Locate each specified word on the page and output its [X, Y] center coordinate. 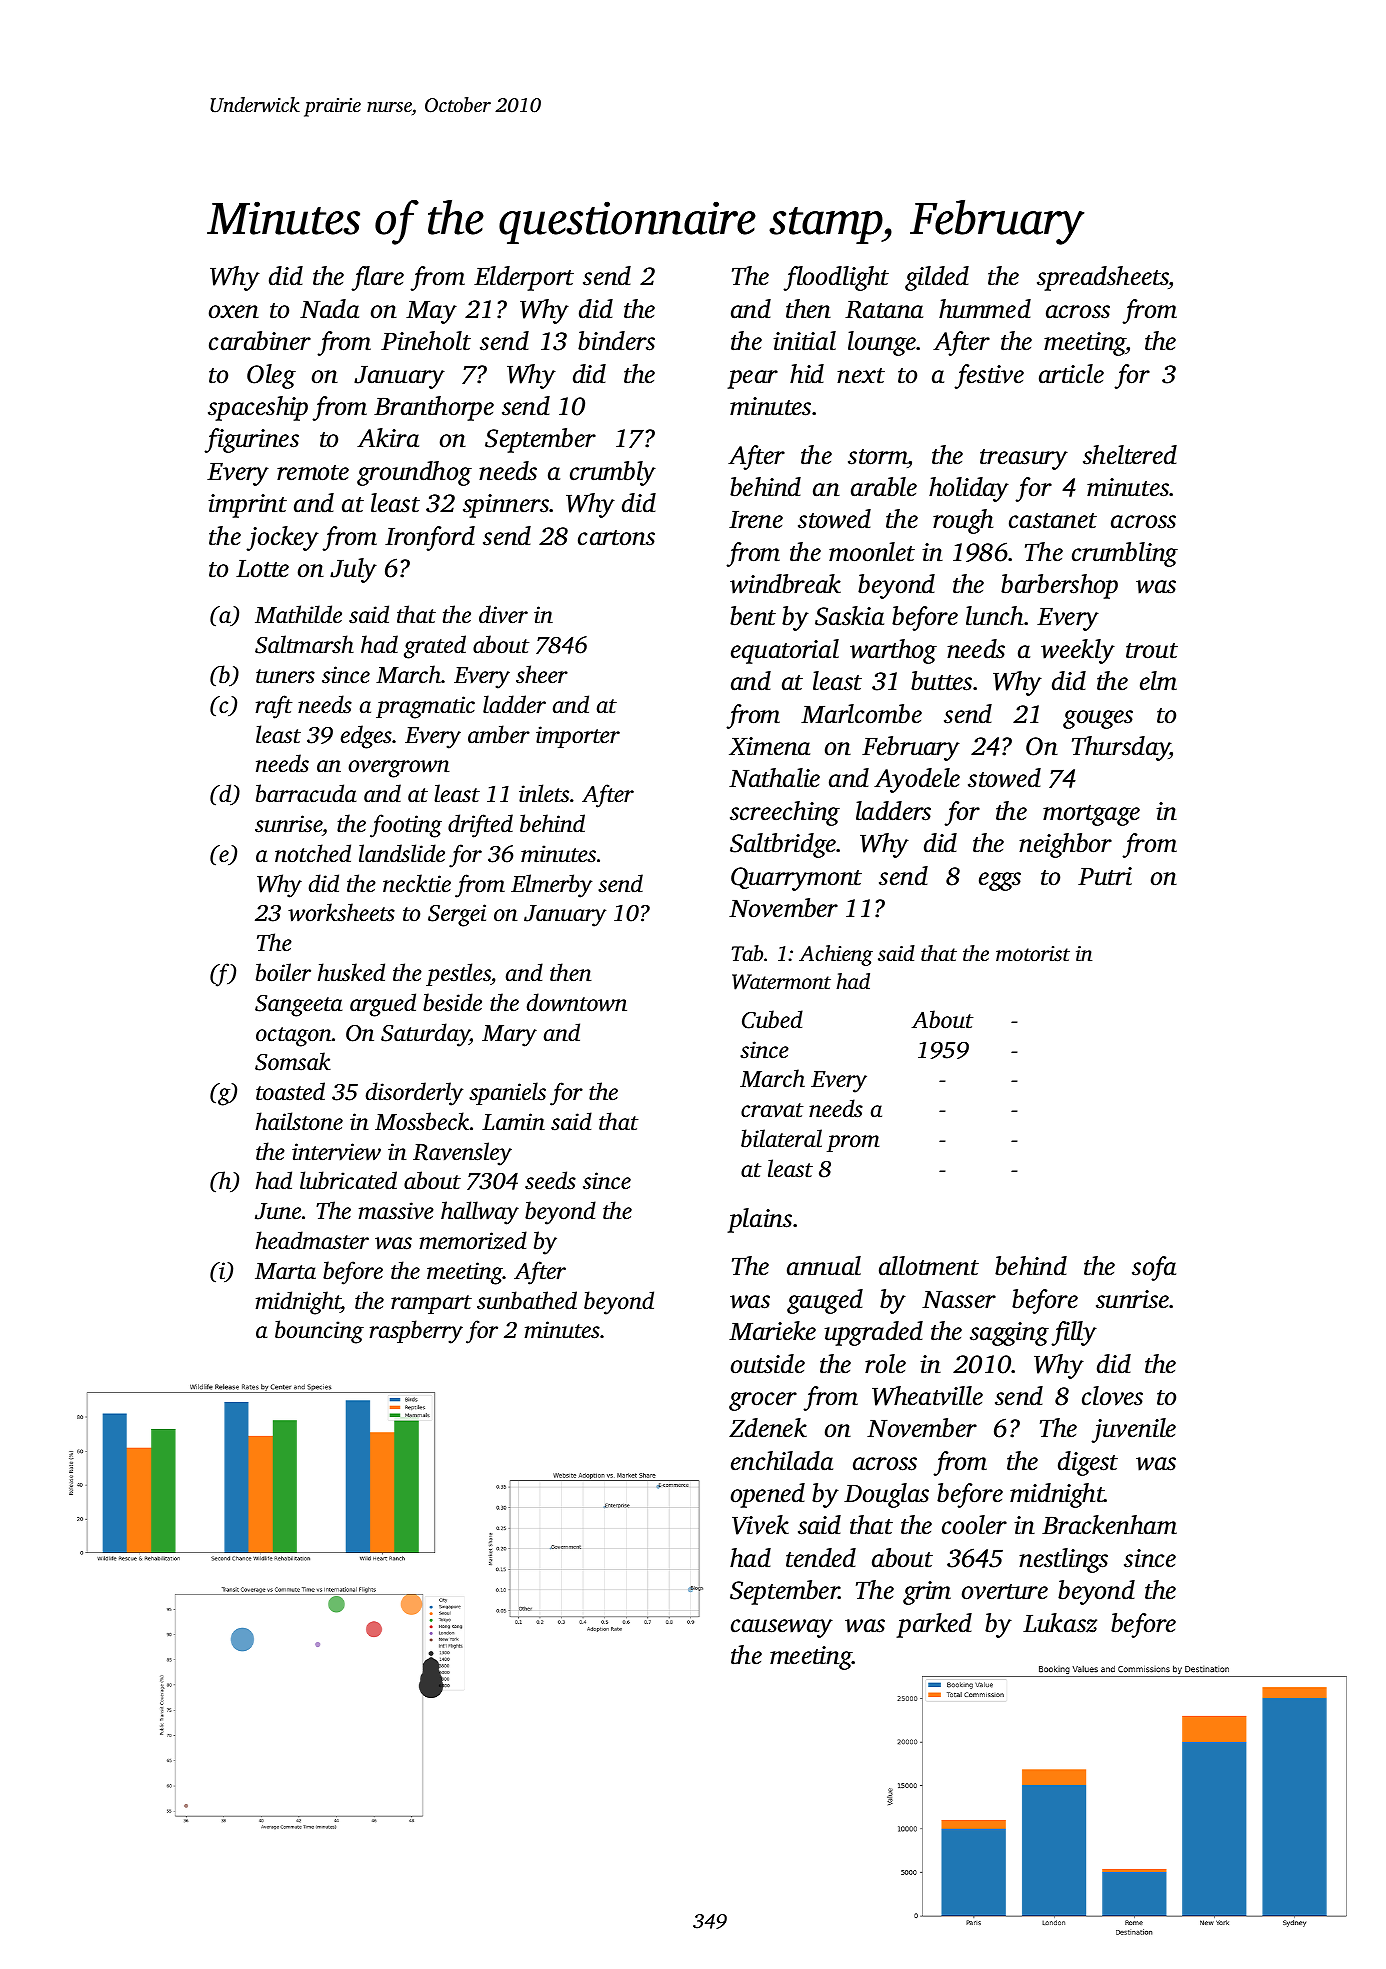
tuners [285, 676]
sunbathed [527, 1300]
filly [1074, 1333]
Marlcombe [861, 714]
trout [1152, 651]
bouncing [319, 1332]
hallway [480, 1213]
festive [989, 376]
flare [377, 278]
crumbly [613, 473]
